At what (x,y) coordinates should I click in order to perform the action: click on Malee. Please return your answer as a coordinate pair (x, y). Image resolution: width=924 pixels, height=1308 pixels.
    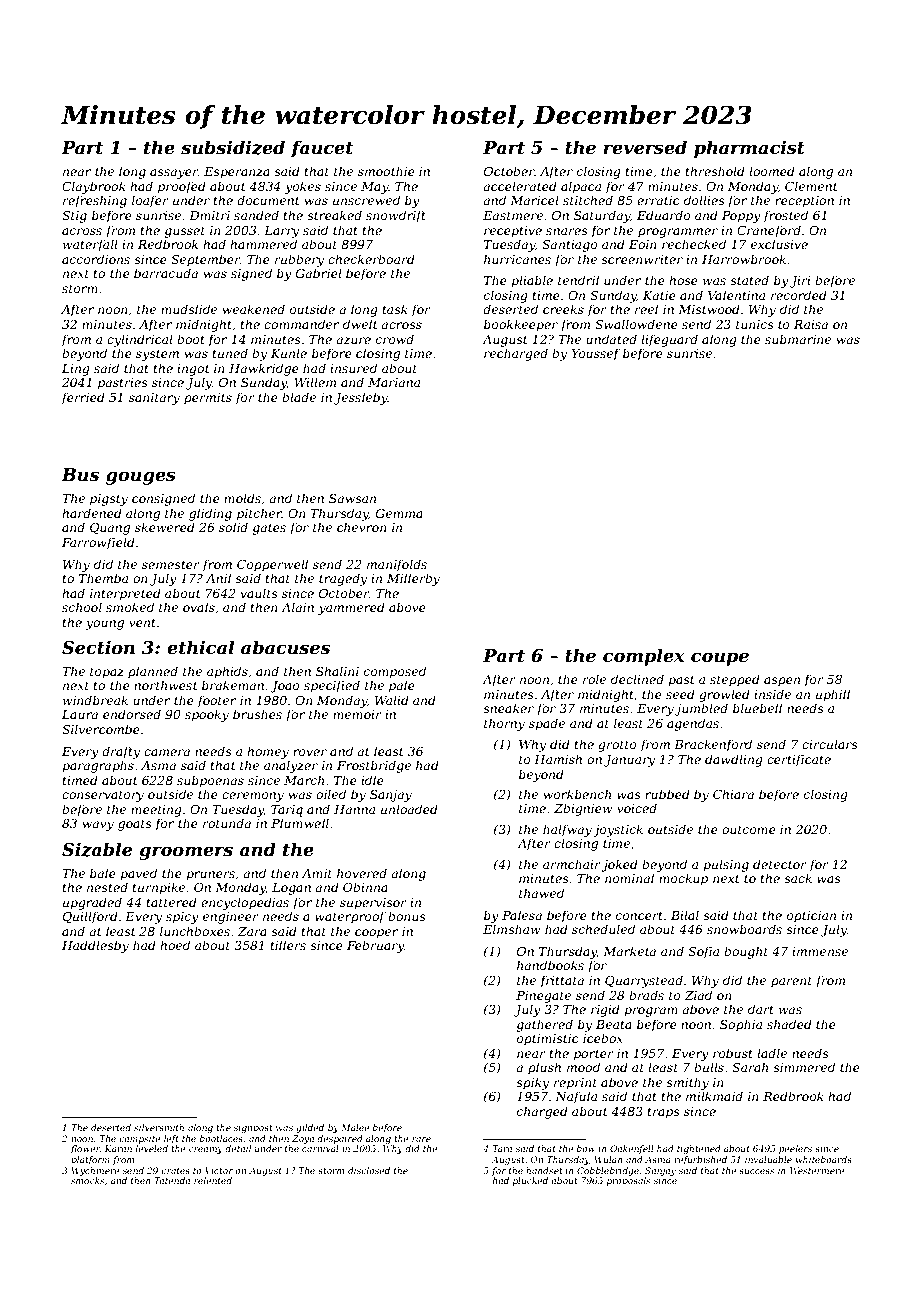
    Looking at the image, I should click on (355, 1127).
